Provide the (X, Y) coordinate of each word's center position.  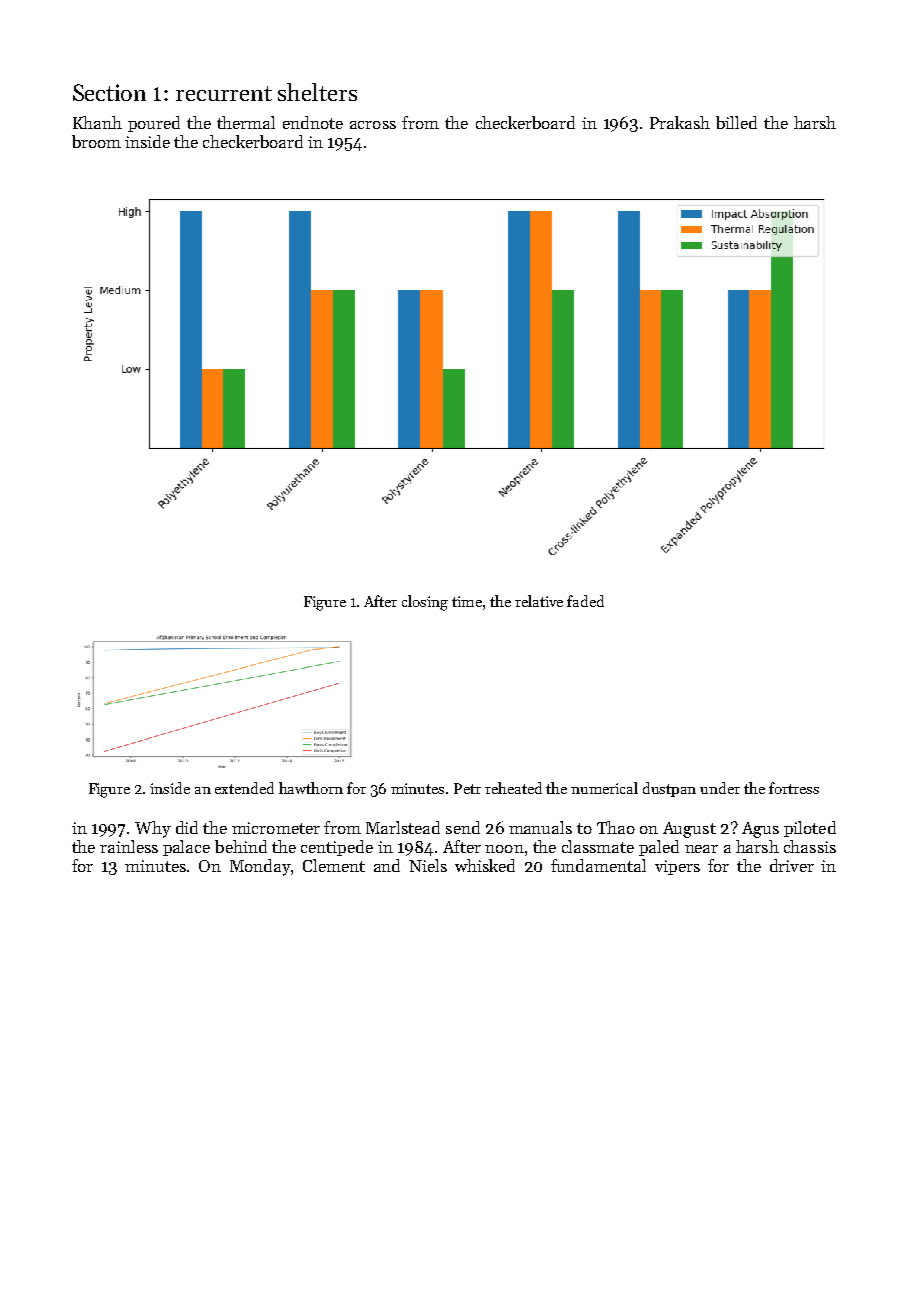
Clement (334, 865)
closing (425, 603)
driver (792, 865)
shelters (317, 92)
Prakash (680, 122)
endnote (313, 122)
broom (96, 141)
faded (585, 601)
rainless (129, 846)
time (467, 601)
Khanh (97, 122)
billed (736, 122)
